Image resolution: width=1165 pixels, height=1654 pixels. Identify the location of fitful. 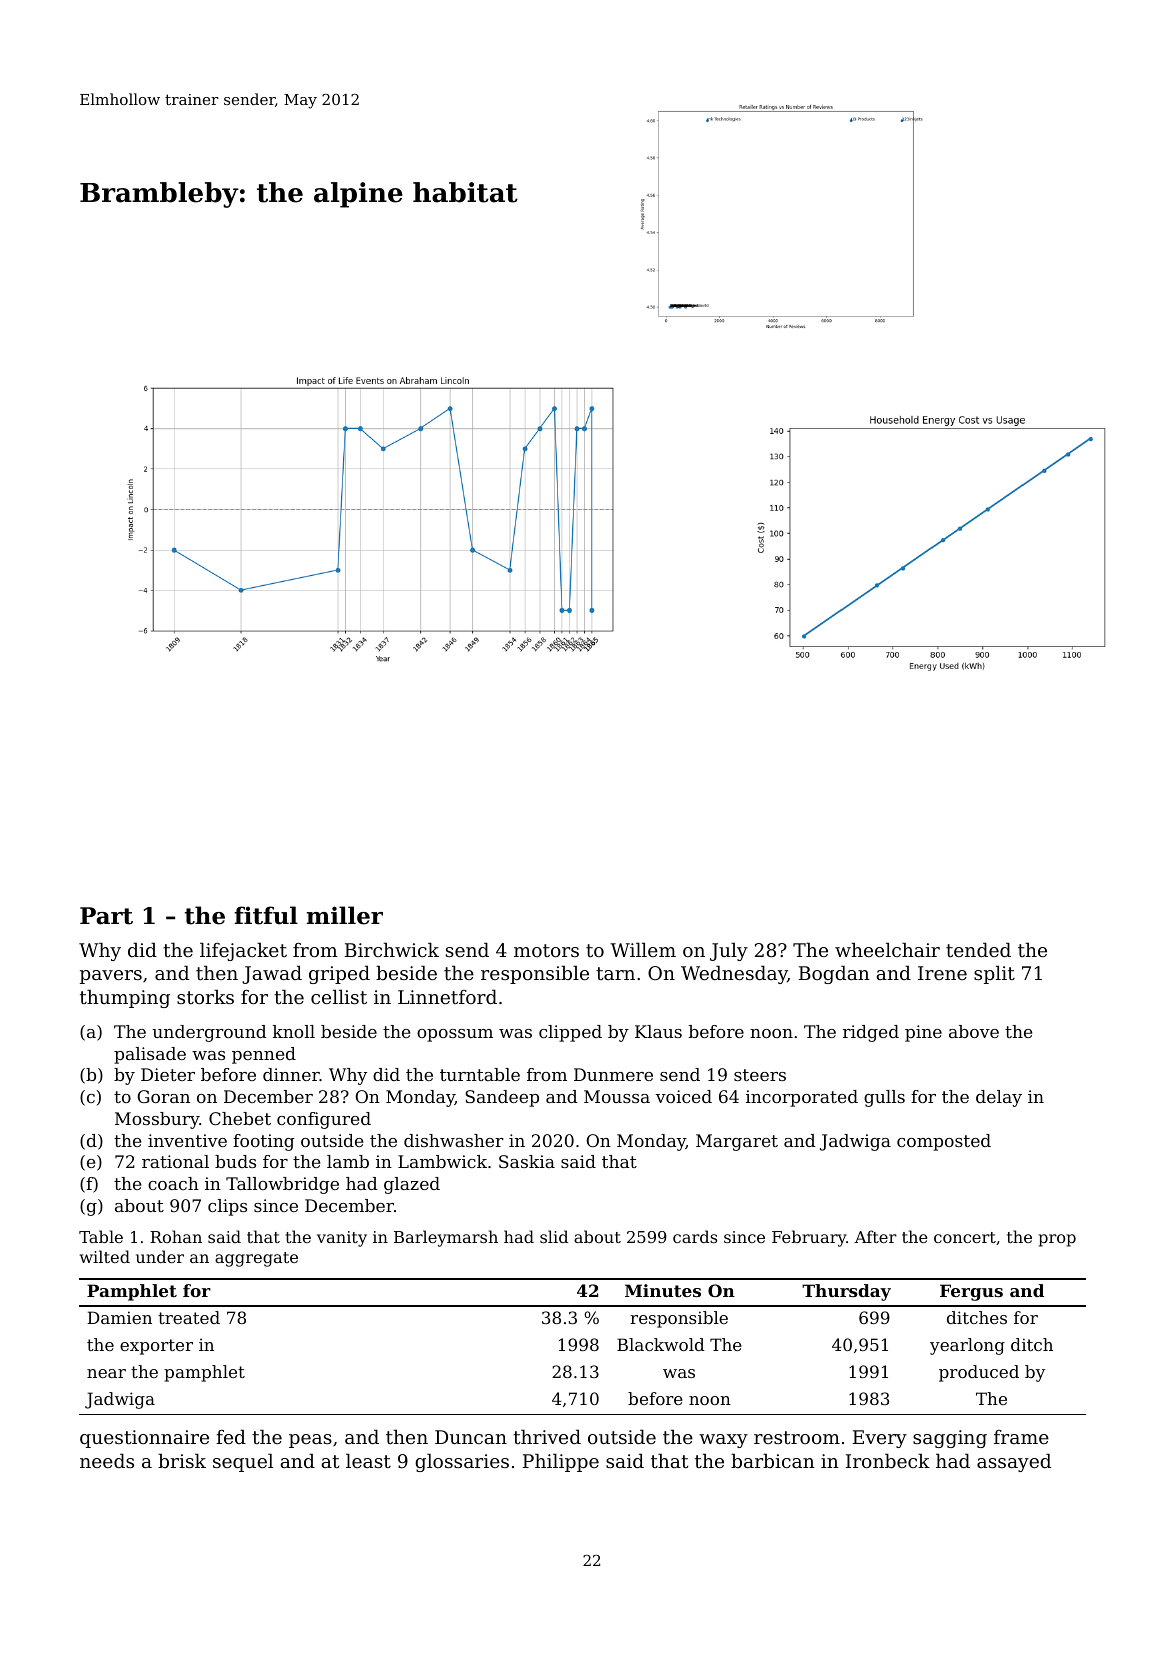
(266, 915).
